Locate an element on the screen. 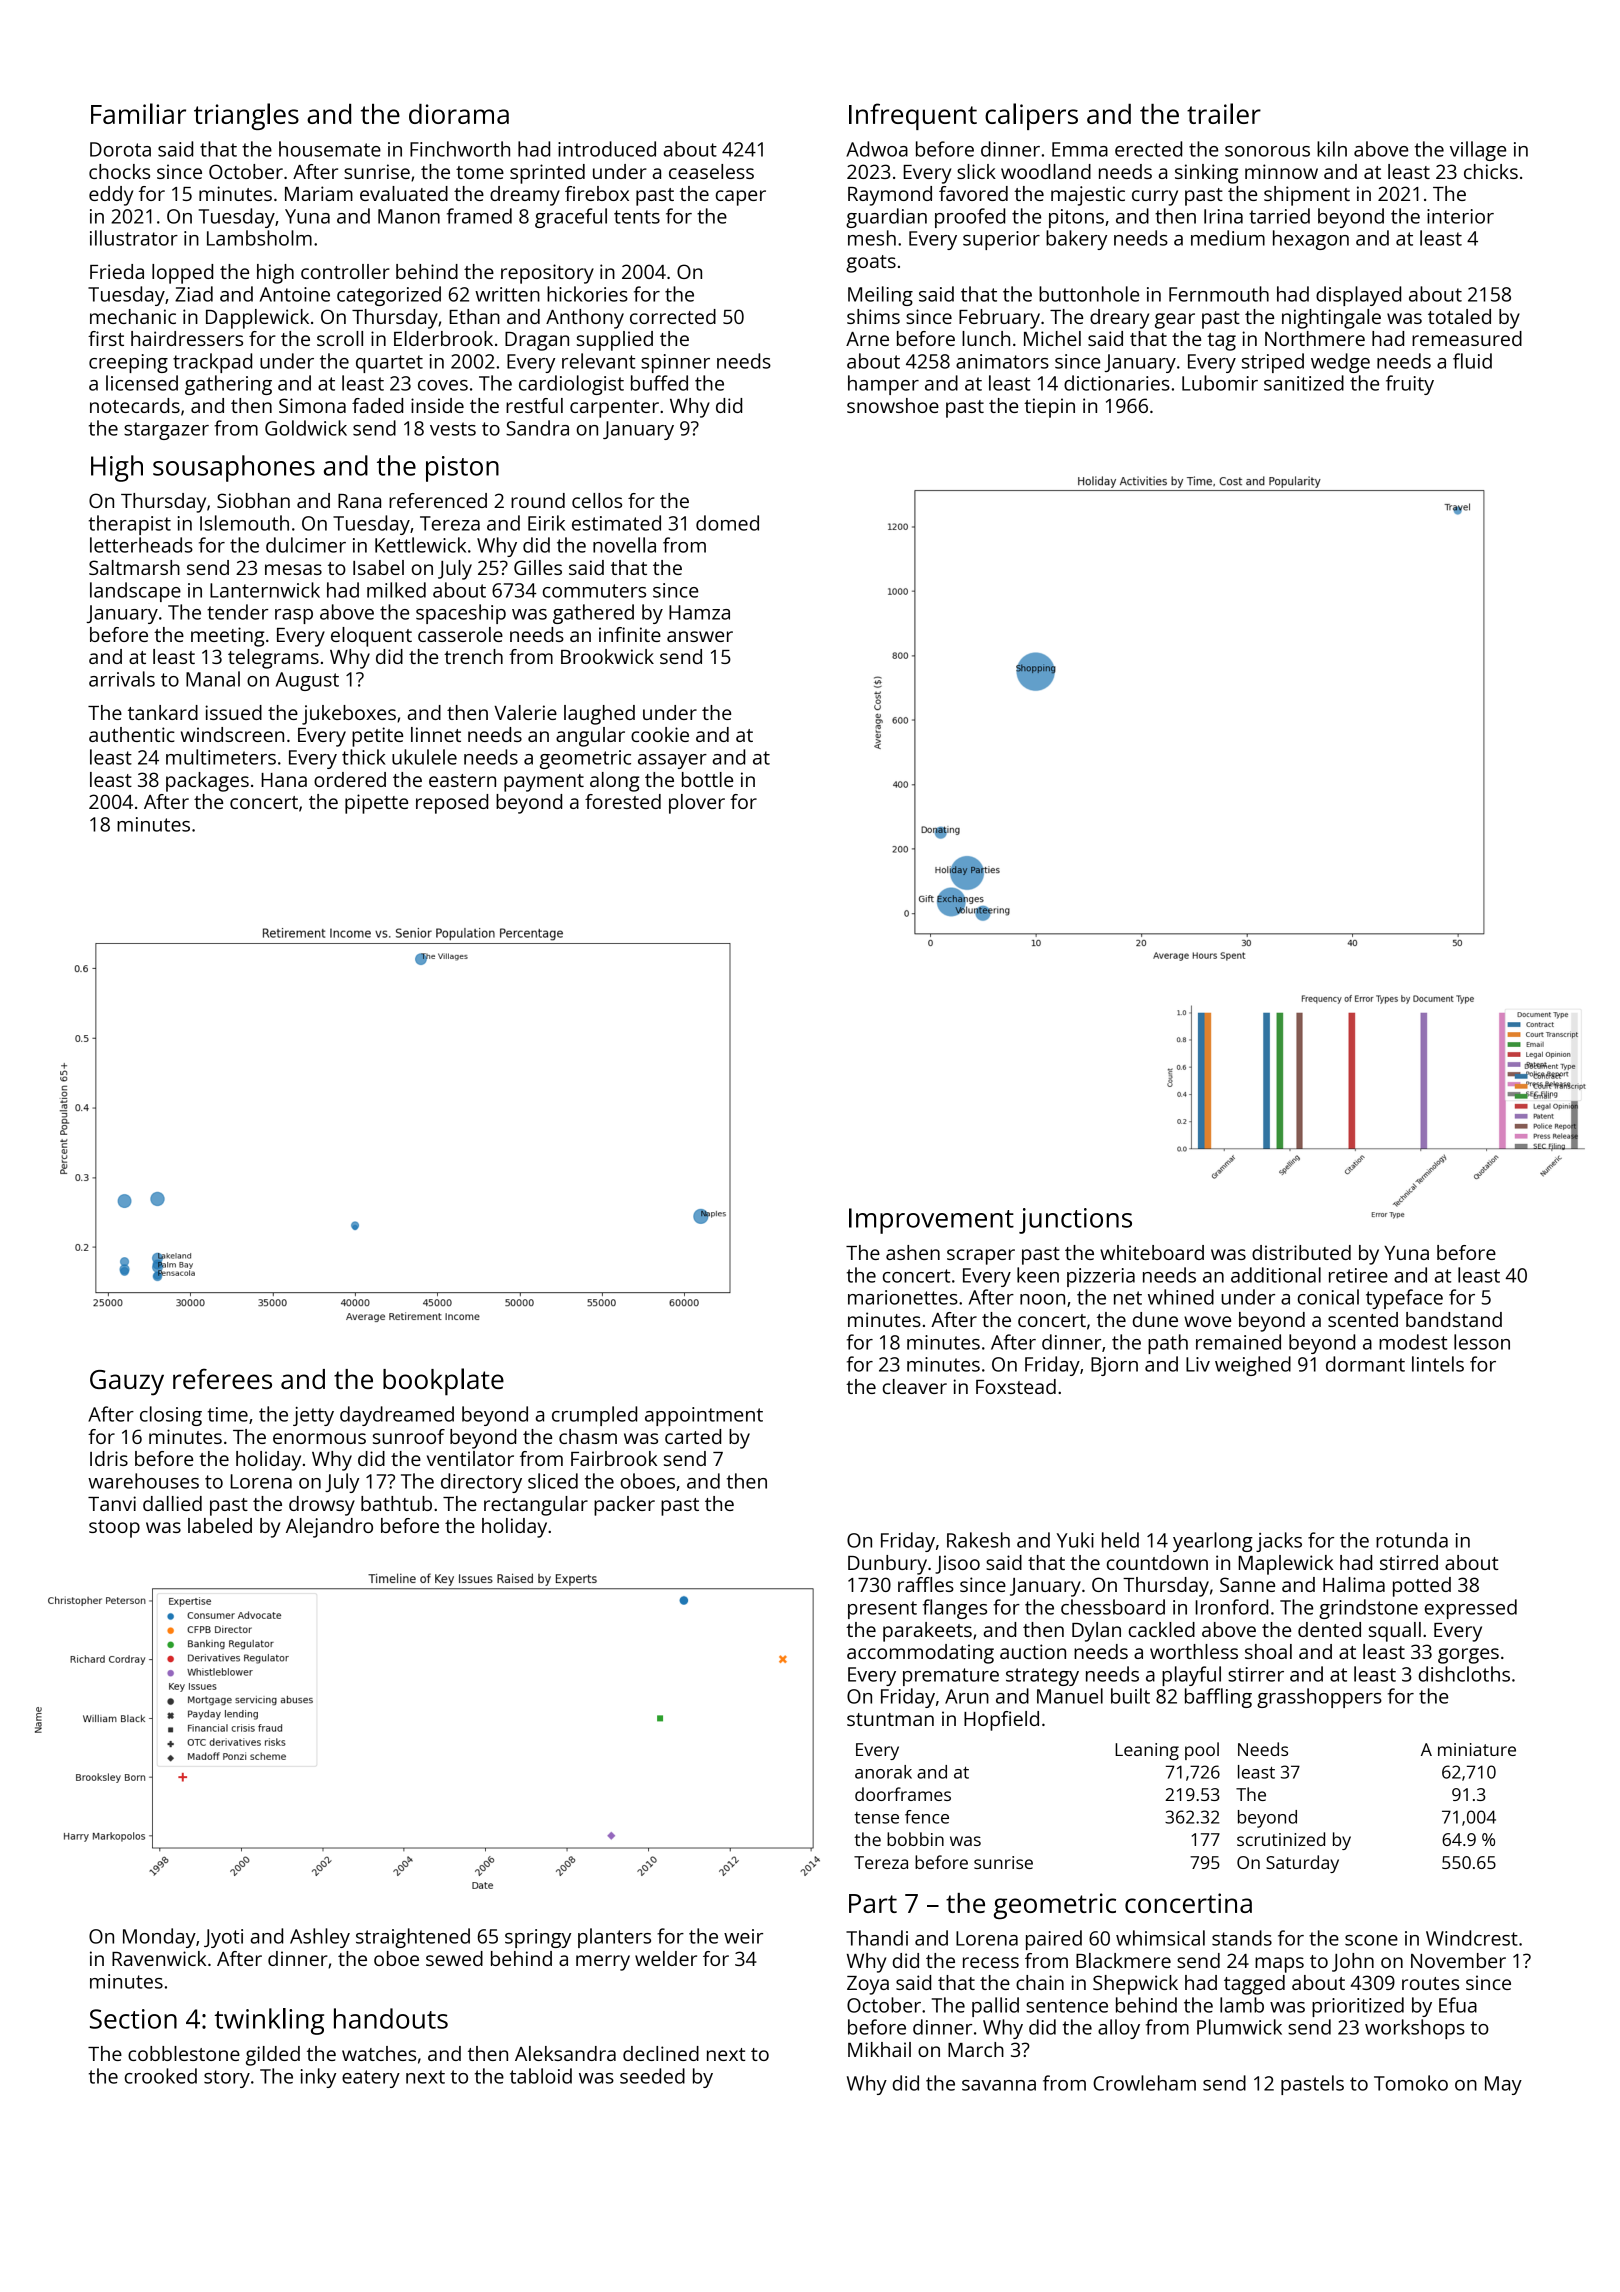 The width and height of the screenshot is (1620, 2292). Lubomir is located at coordinates (1220, 383).
